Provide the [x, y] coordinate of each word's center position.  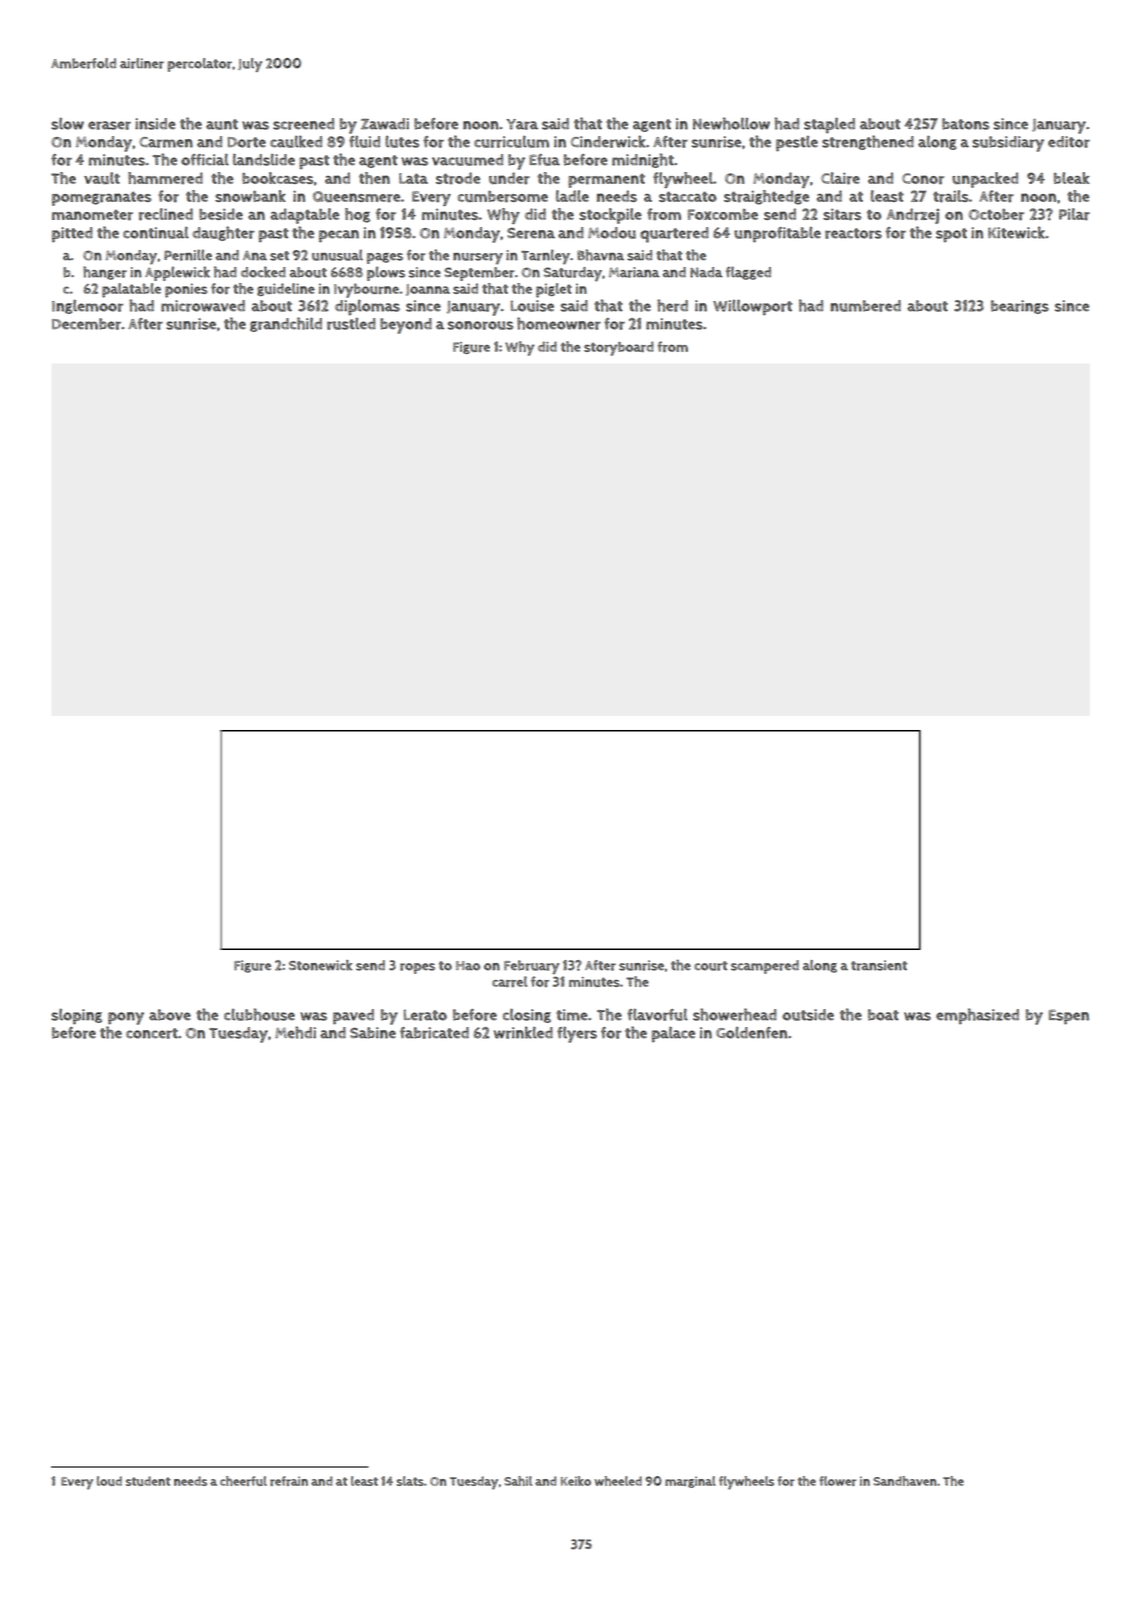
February [531, 967]
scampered [765, 967]
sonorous [480, 325]
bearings [1020, 307]
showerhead [735, 1014]
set [279, 256]
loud [109, 1481]
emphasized [977, 1016]
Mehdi [295, 1032]
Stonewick [320, 965]
